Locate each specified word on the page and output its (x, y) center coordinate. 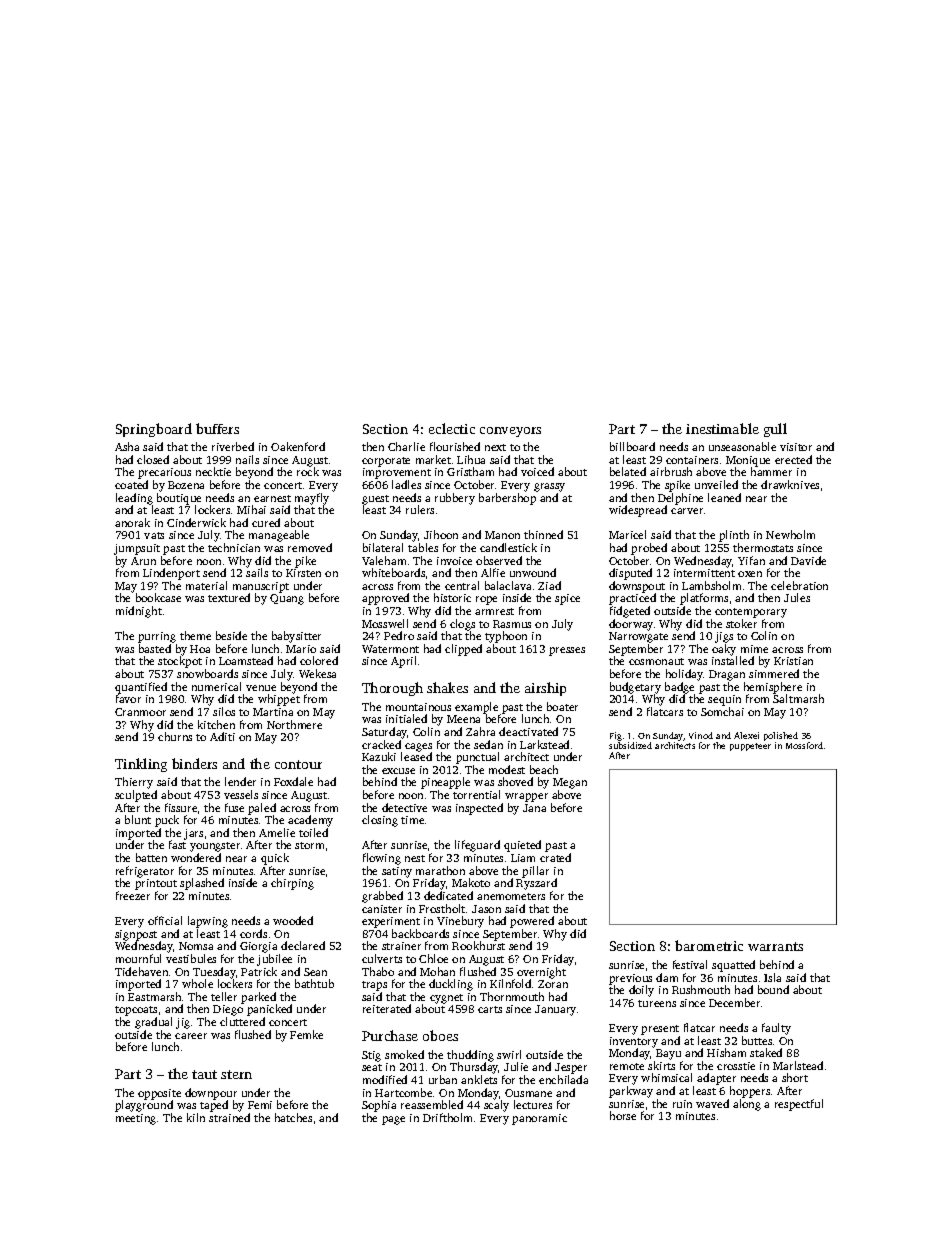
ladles (406, 484)
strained (229, 1117)
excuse (398, 771)
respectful (799, 1105)
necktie (213, 471)
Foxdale (293, 781)
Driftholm (447, 1117)
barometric (709, 945)
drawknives (790, 484)
